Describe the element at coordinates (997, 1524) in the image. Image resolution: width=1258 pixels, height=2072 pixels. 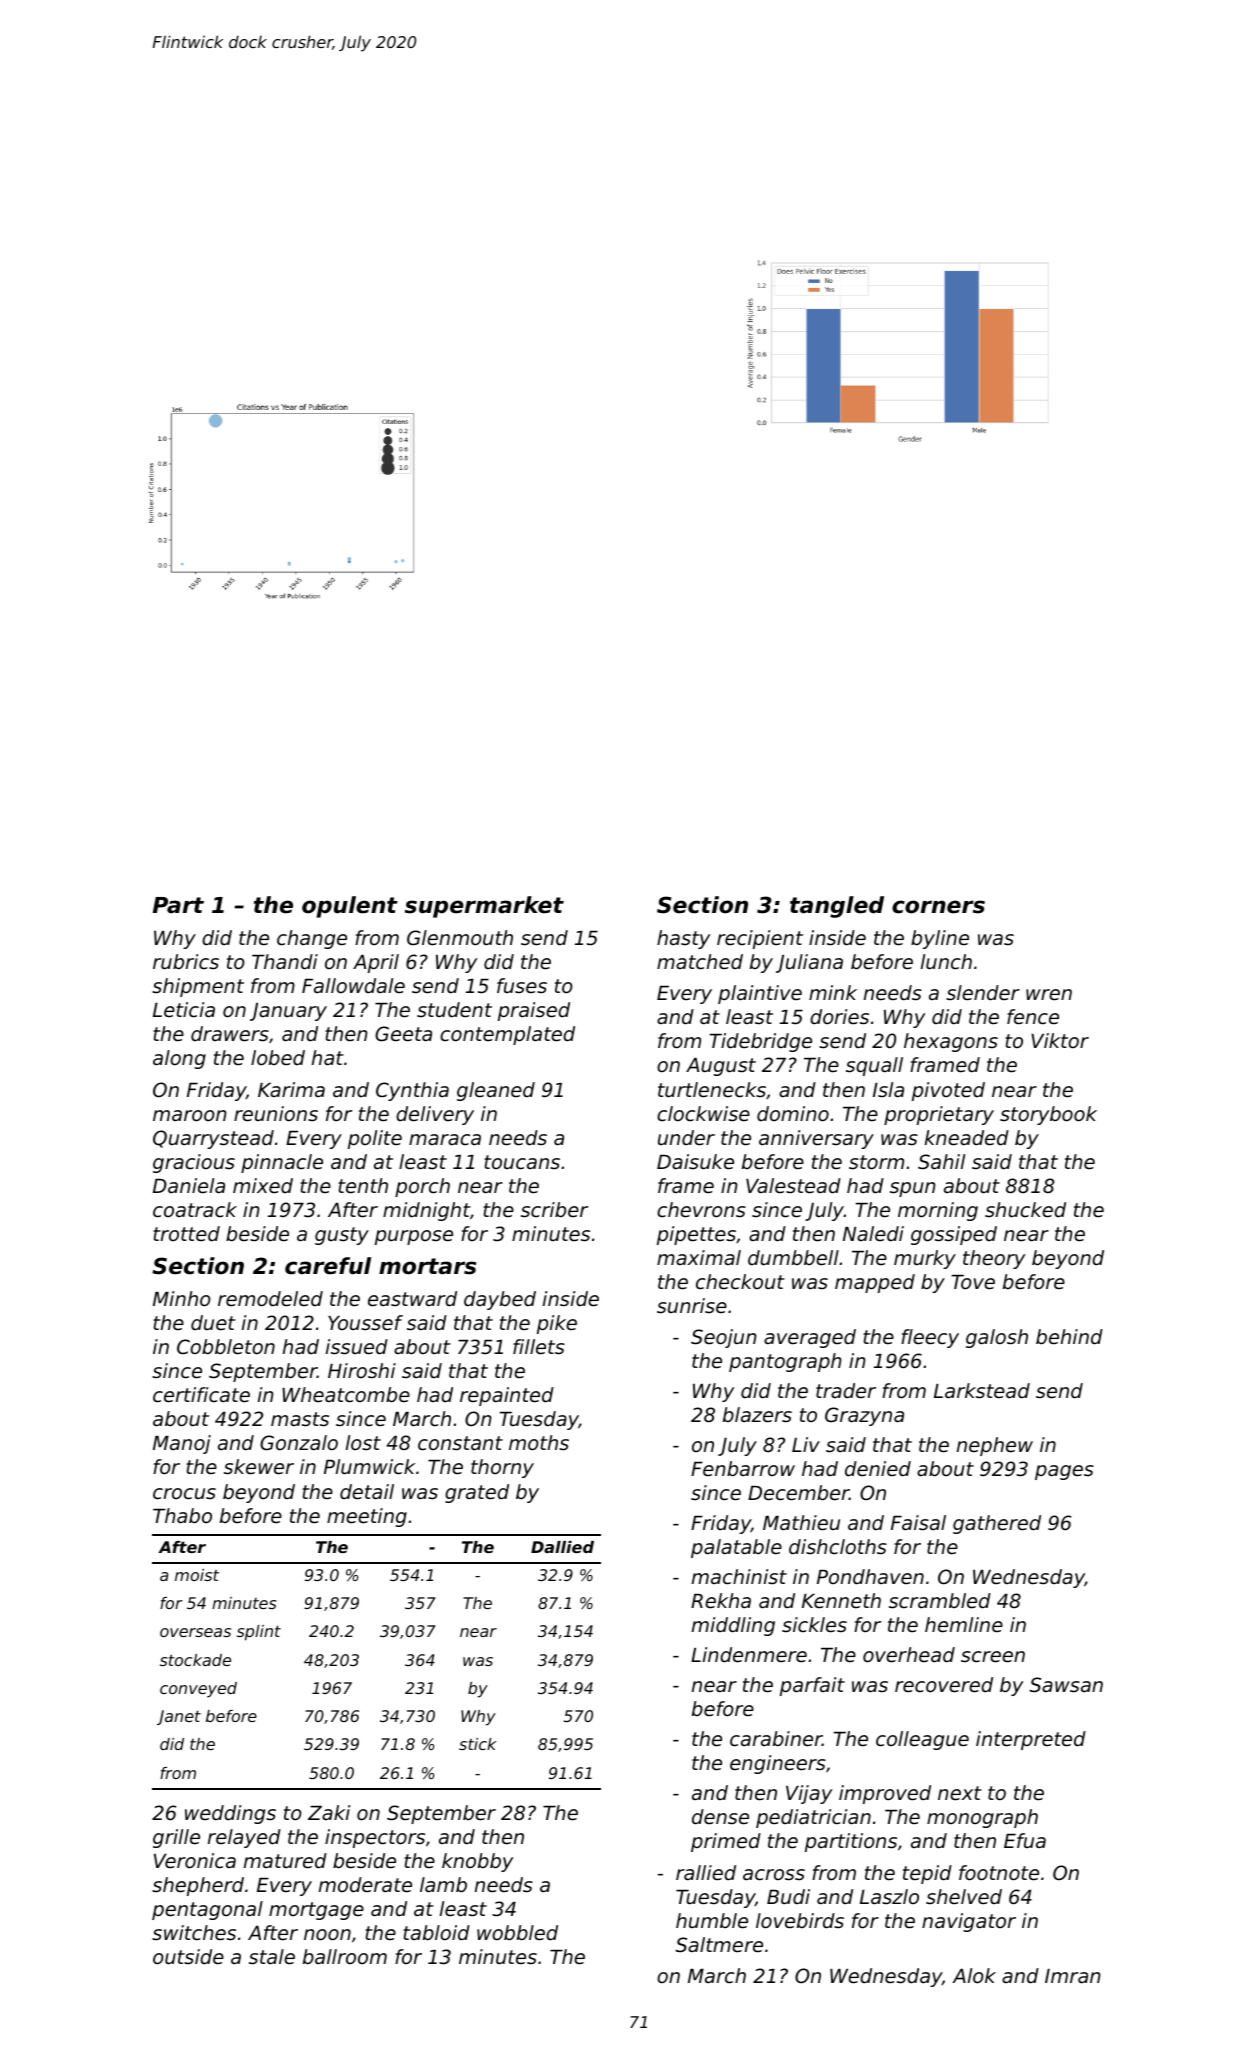
I see `gathered` at that location.
